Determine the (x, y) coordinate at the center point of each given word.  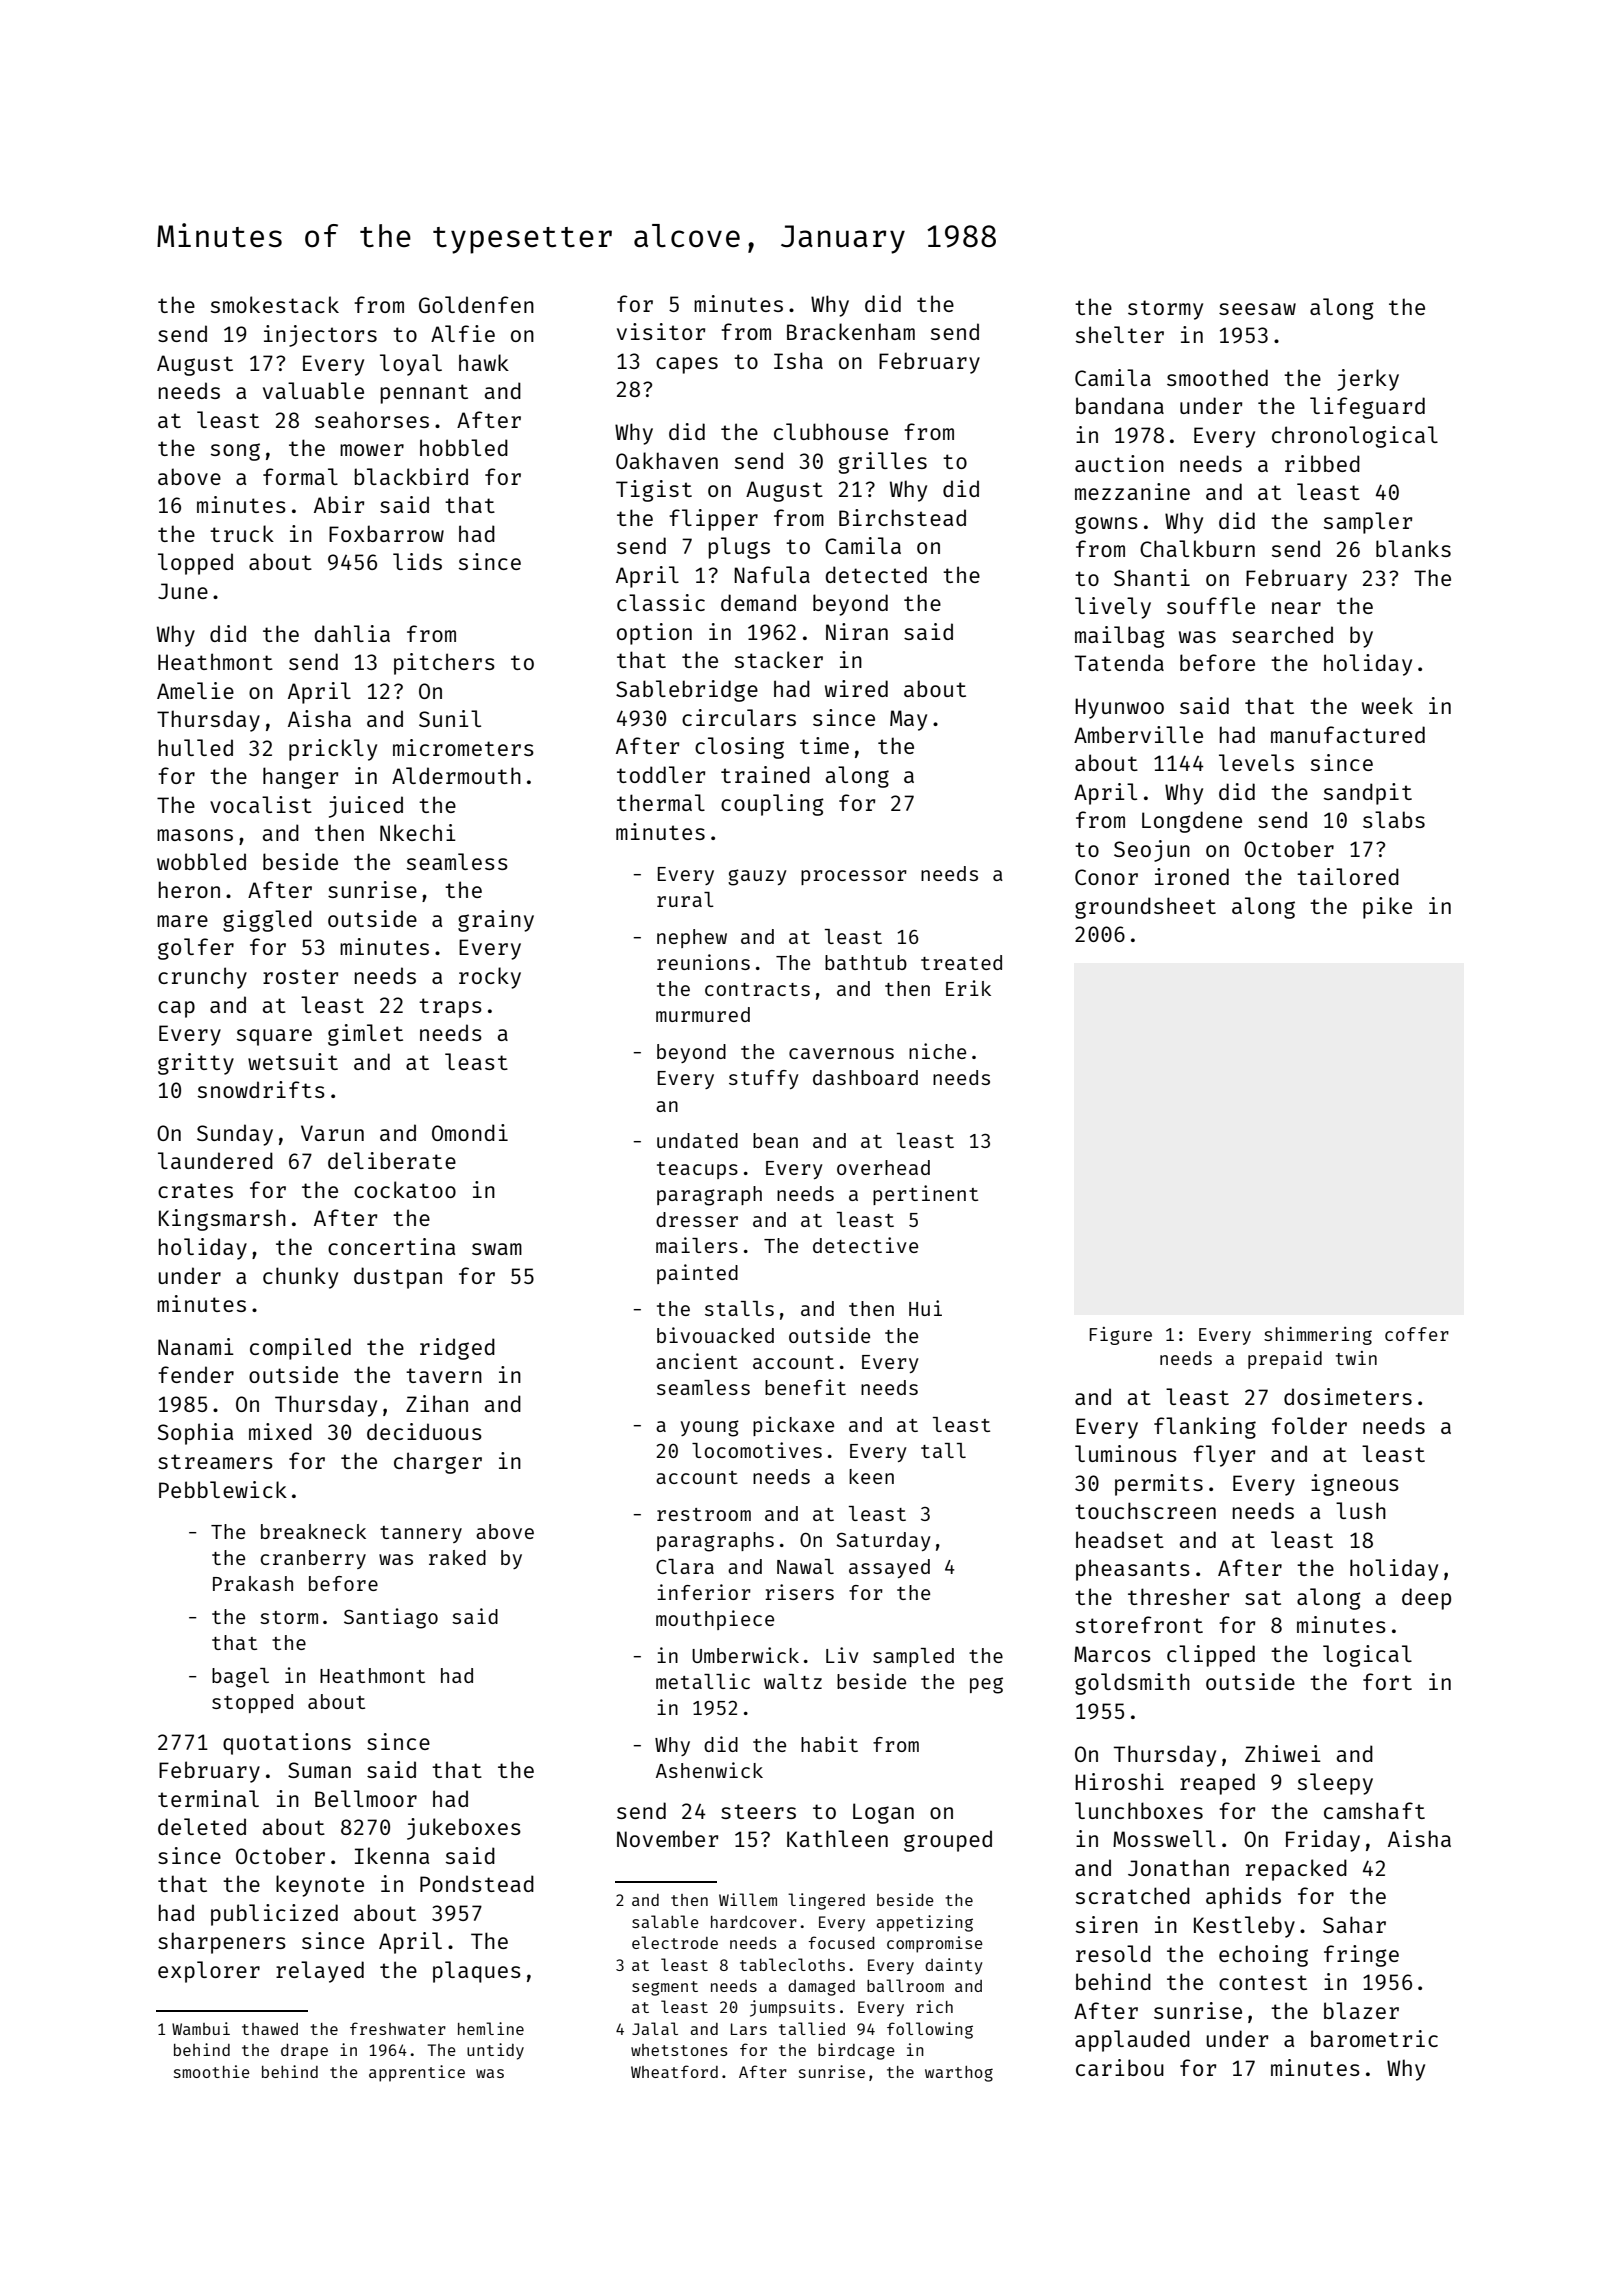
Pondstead (477, 1883)
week (1387, 705)
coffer (1417, 1334)
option (654, 634)
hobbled (464, 447)
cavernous (841, 1053)
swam (497, 1249)
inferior (704, 1592)
